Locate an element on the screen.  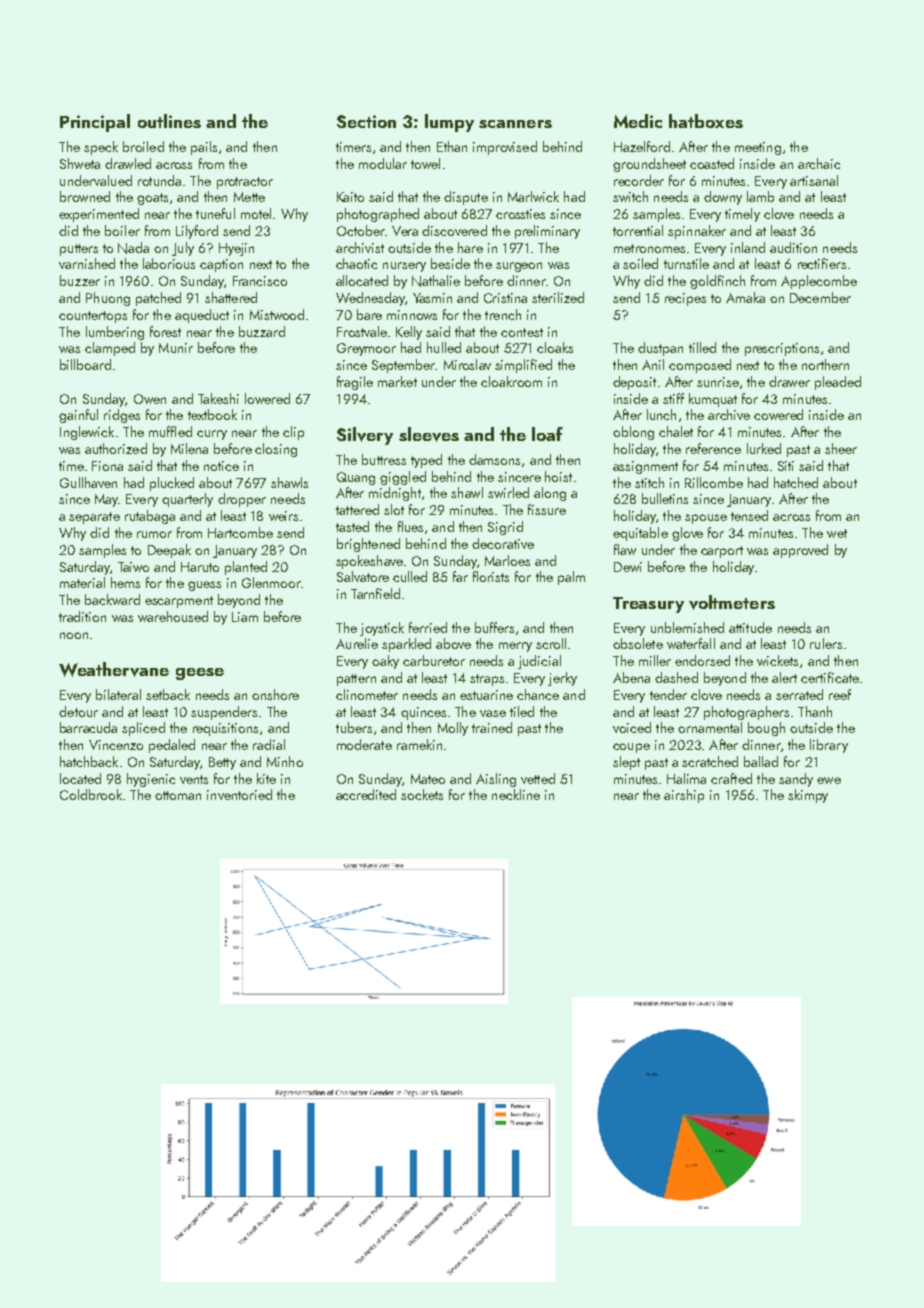
Applecombe is located at coordinates (819, 282).
